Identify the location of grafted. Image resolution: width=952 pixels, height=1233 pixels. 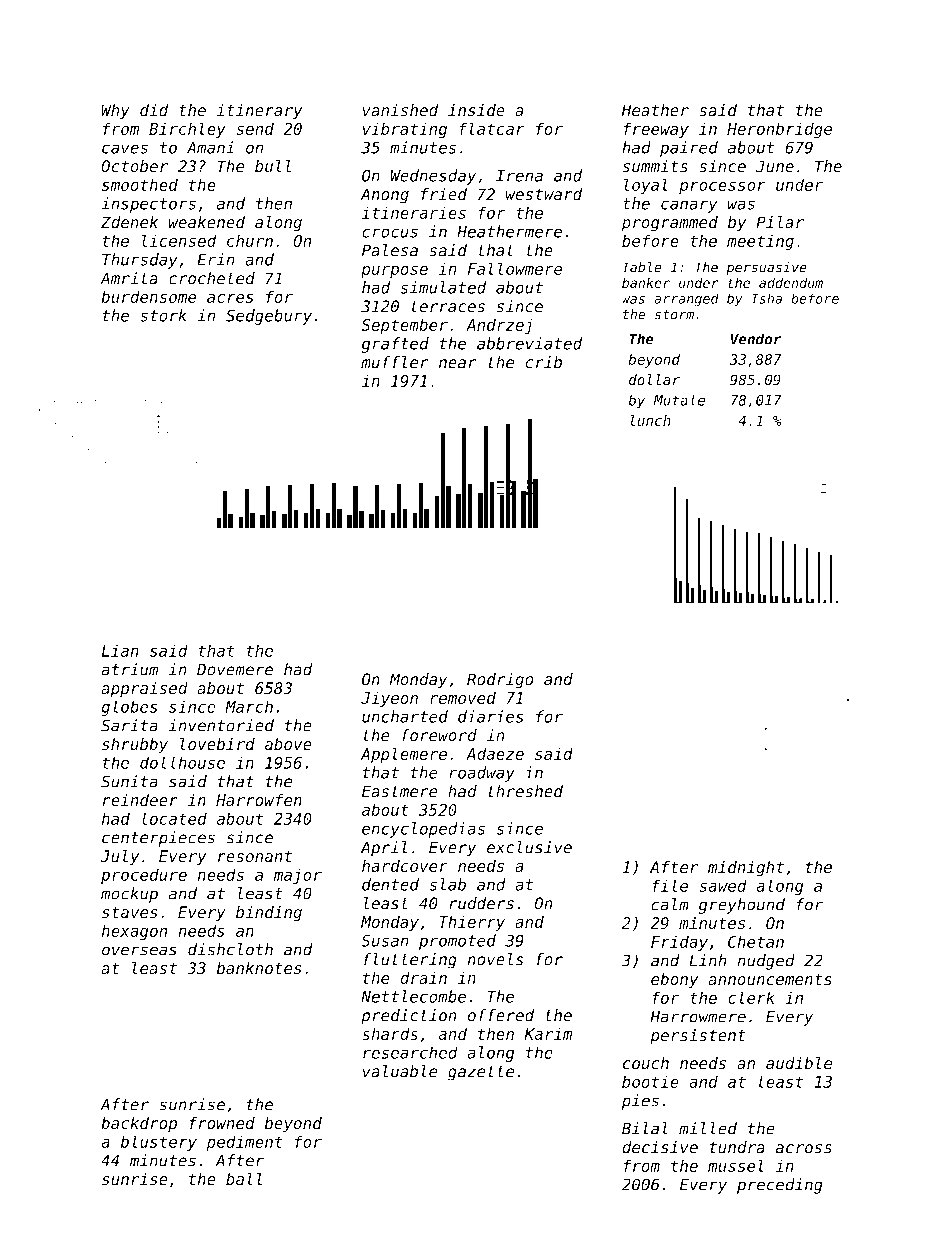
(395, 345).
